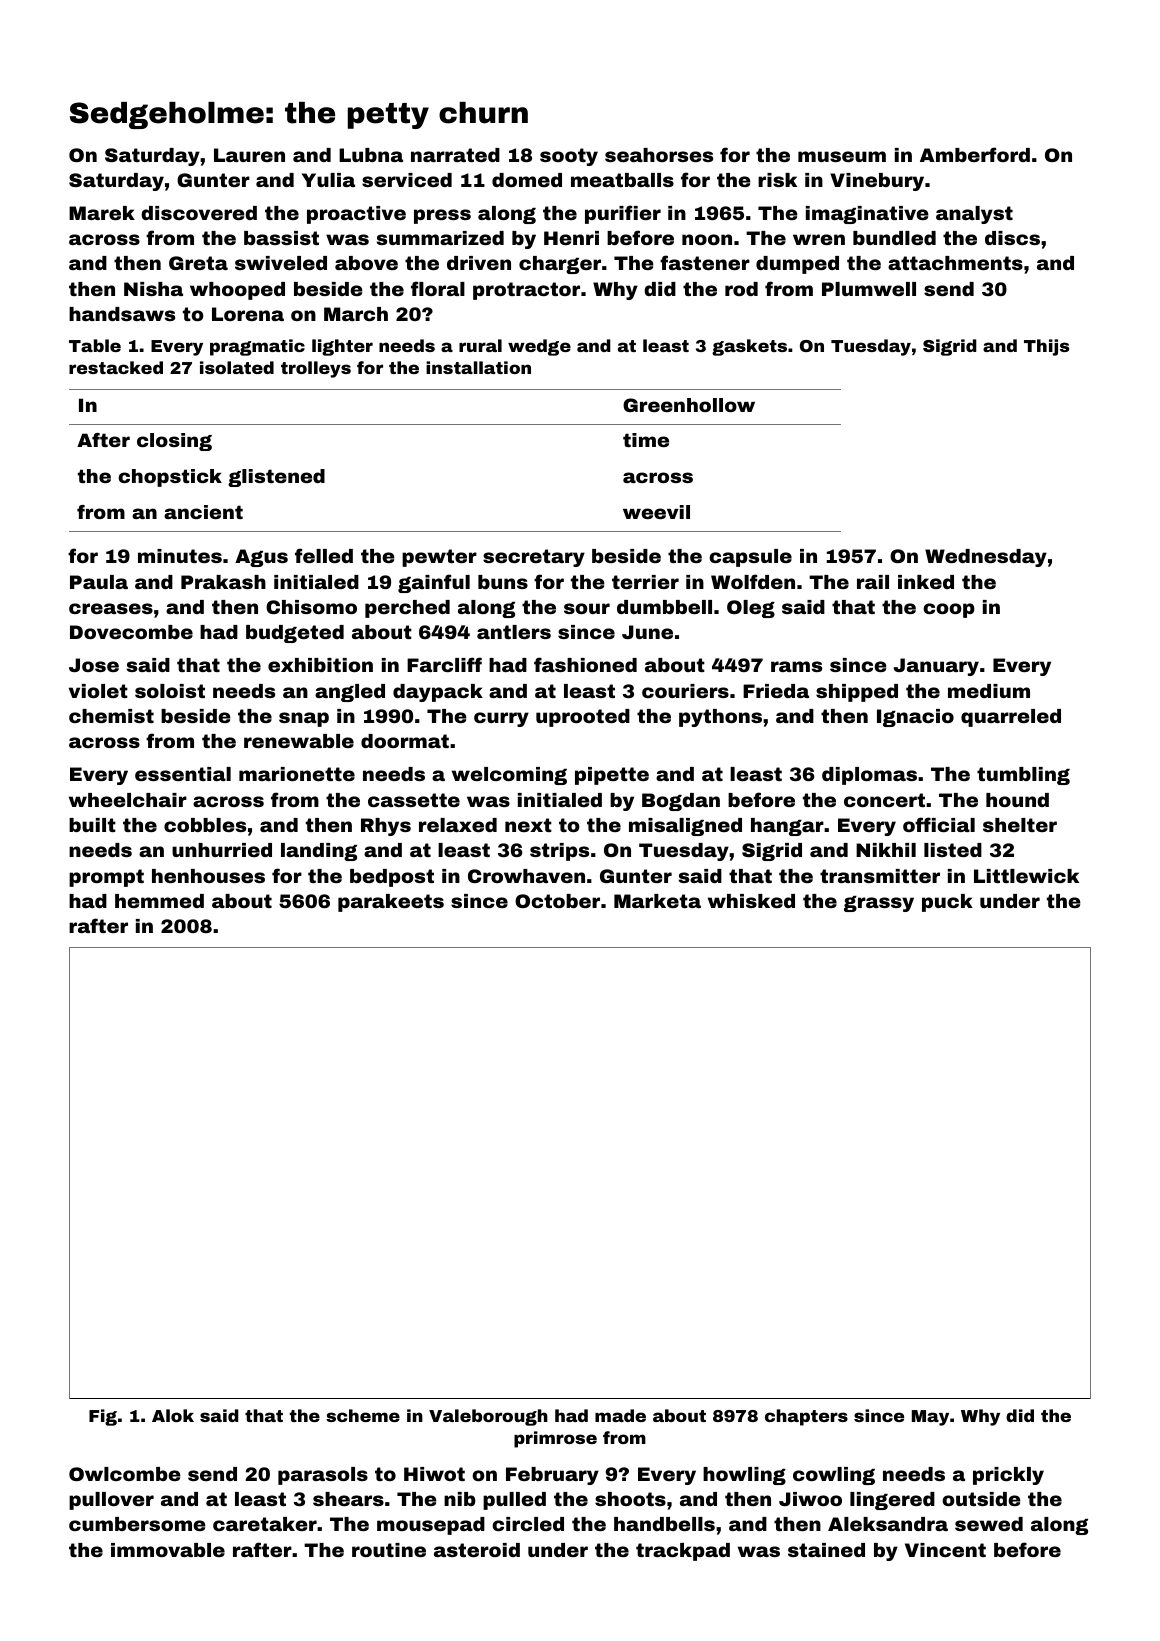  What do you see at coordinates (249, 155) in the screenshot?
I see `Lauren` at bounding box center [249, 155].
